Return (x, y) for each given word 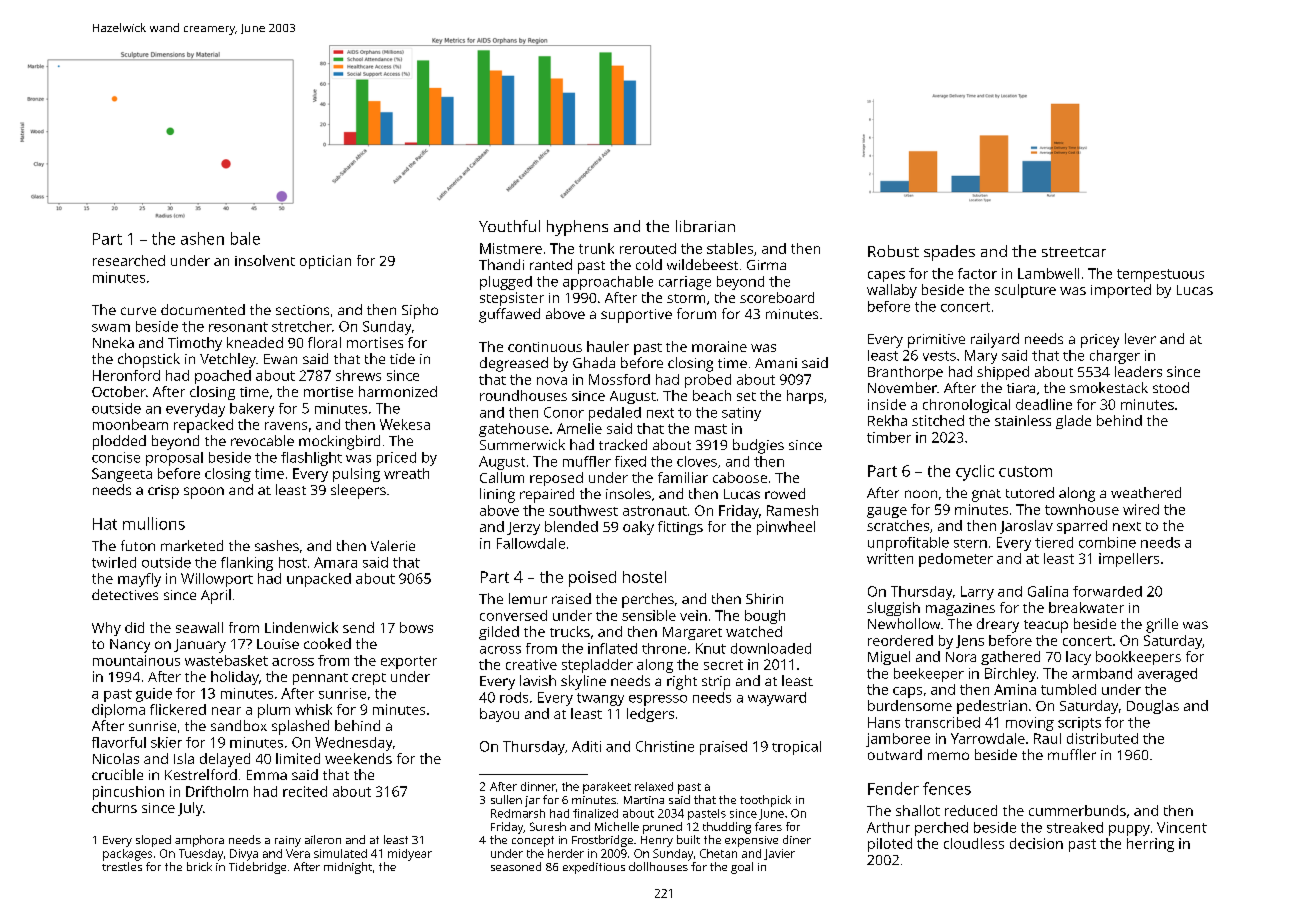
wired (1141, 509)
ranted (551, 264)
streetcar (1074, 252)
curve (138, 311)
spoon (204, 493)
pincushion (128, 793)
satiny (741, 414)
